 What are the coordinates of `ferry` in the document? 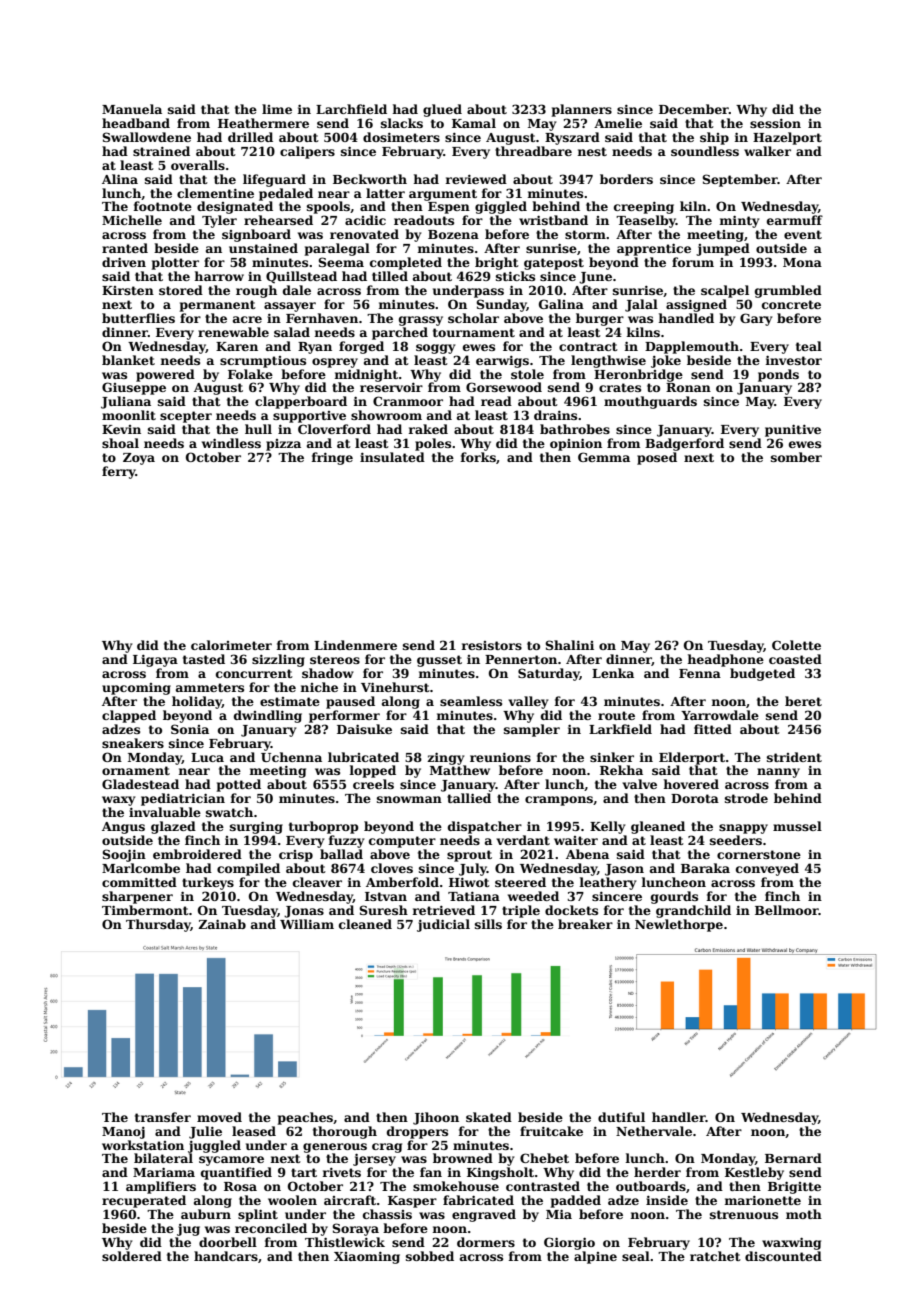 It's located at (119, 472).
